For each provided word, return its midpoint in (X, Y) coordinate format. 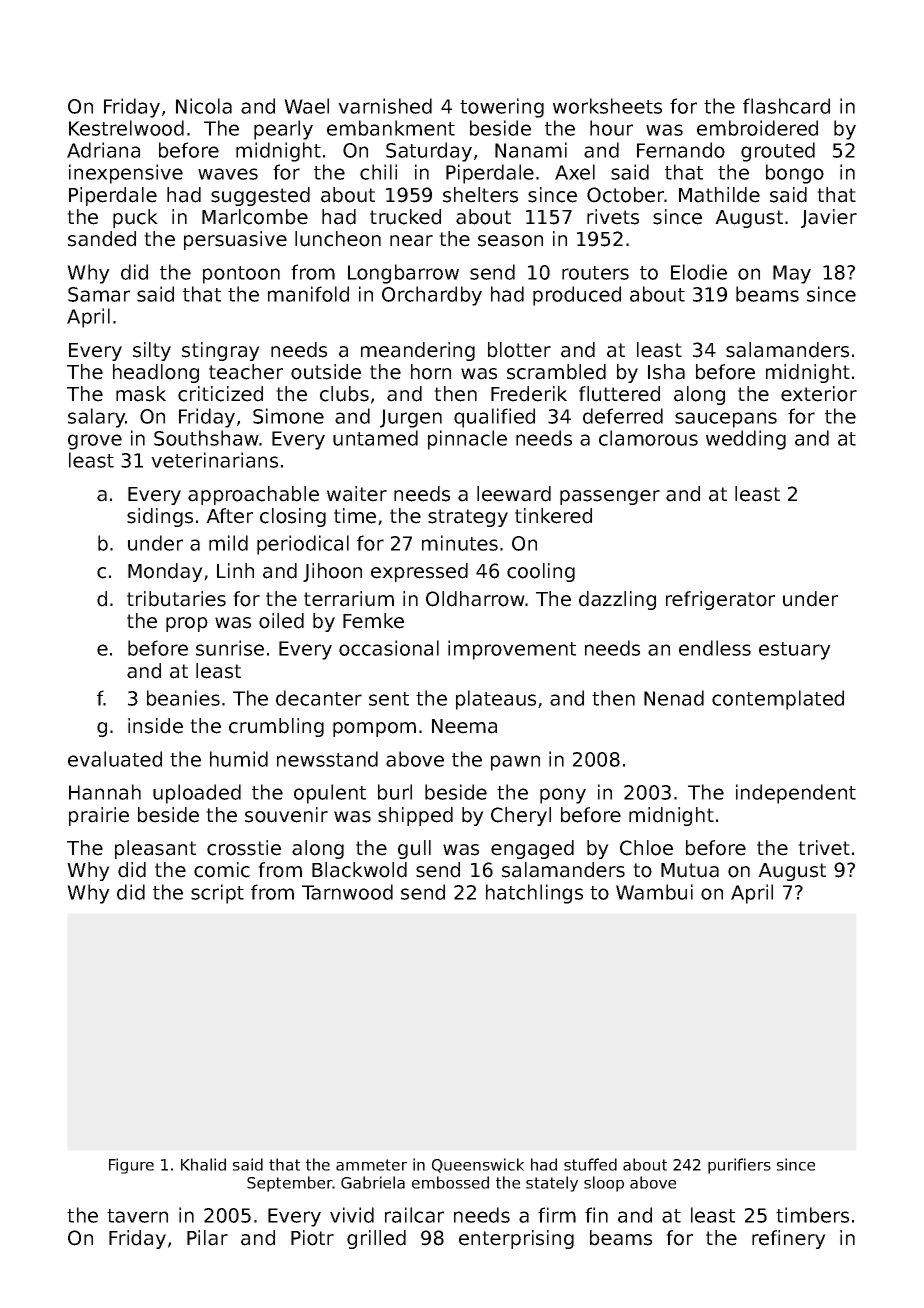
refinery (789, 1239)
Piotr (312, 1238)
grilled (376, 1239)
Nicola (204, 106)
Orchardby (432, 296)
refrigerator (720, 600)
